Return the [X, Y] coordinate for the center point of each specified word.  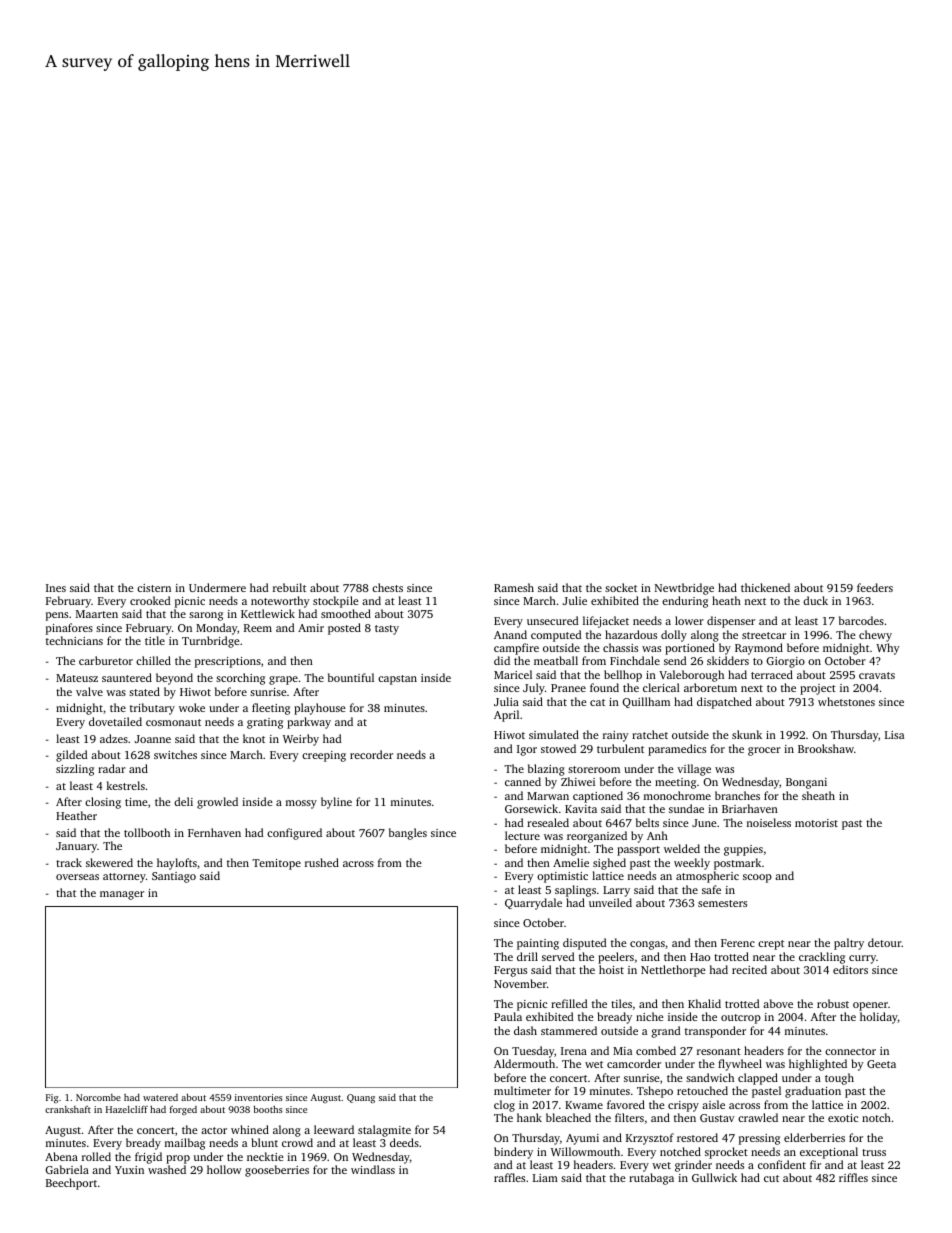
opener [870, 1006]
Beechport [71, 1184]
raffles [509, 1177]
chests [387, 587]
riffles [853, 1177]
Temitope [276, 864]
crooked [150, 600]
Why [888, 649]
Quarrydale [533, 904]
